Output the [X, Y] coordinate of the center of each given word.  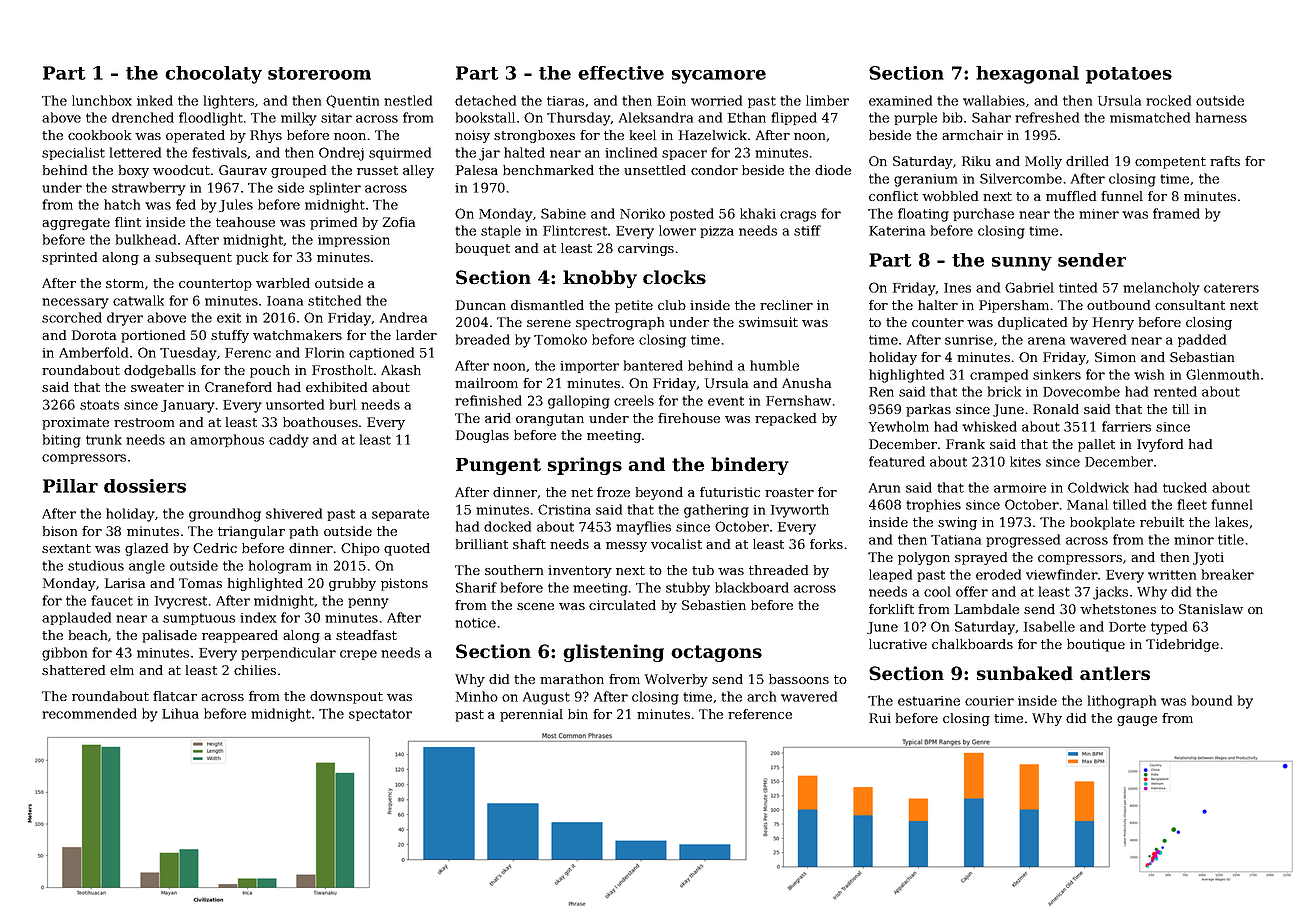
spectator [380, 715]
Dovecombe [1081, 391]
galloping [579, 402]
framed [1176, 213]
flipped [794, 118]
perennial [531, 715]
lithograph [1122, 702]
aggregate [76, 224]
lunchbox [102, 100]
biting [62, 441]
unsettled [655, 170]
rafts [1225, 161]
